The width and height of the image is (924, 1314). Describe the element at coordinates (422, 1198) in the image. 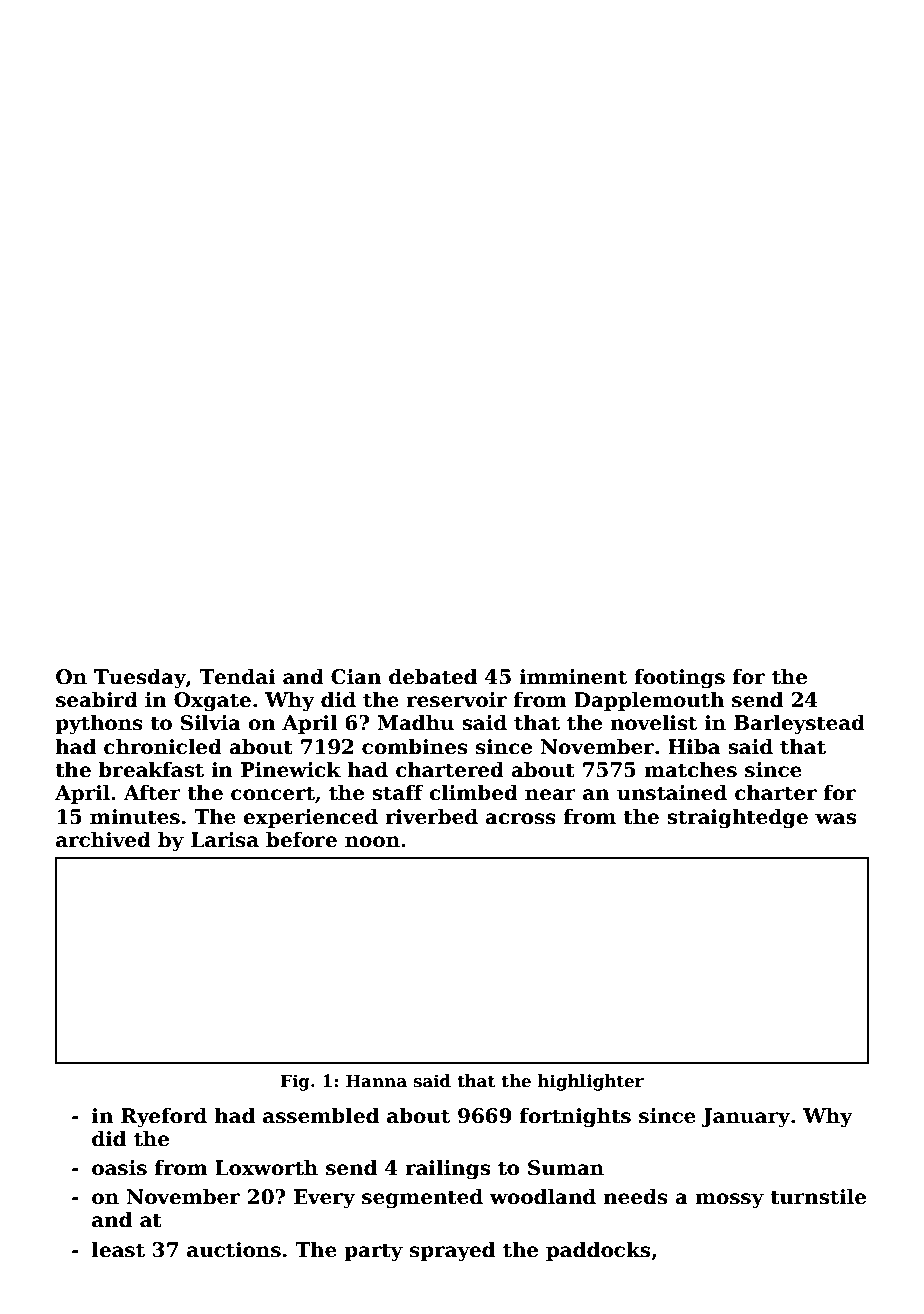

I see `segmented` at that location.
